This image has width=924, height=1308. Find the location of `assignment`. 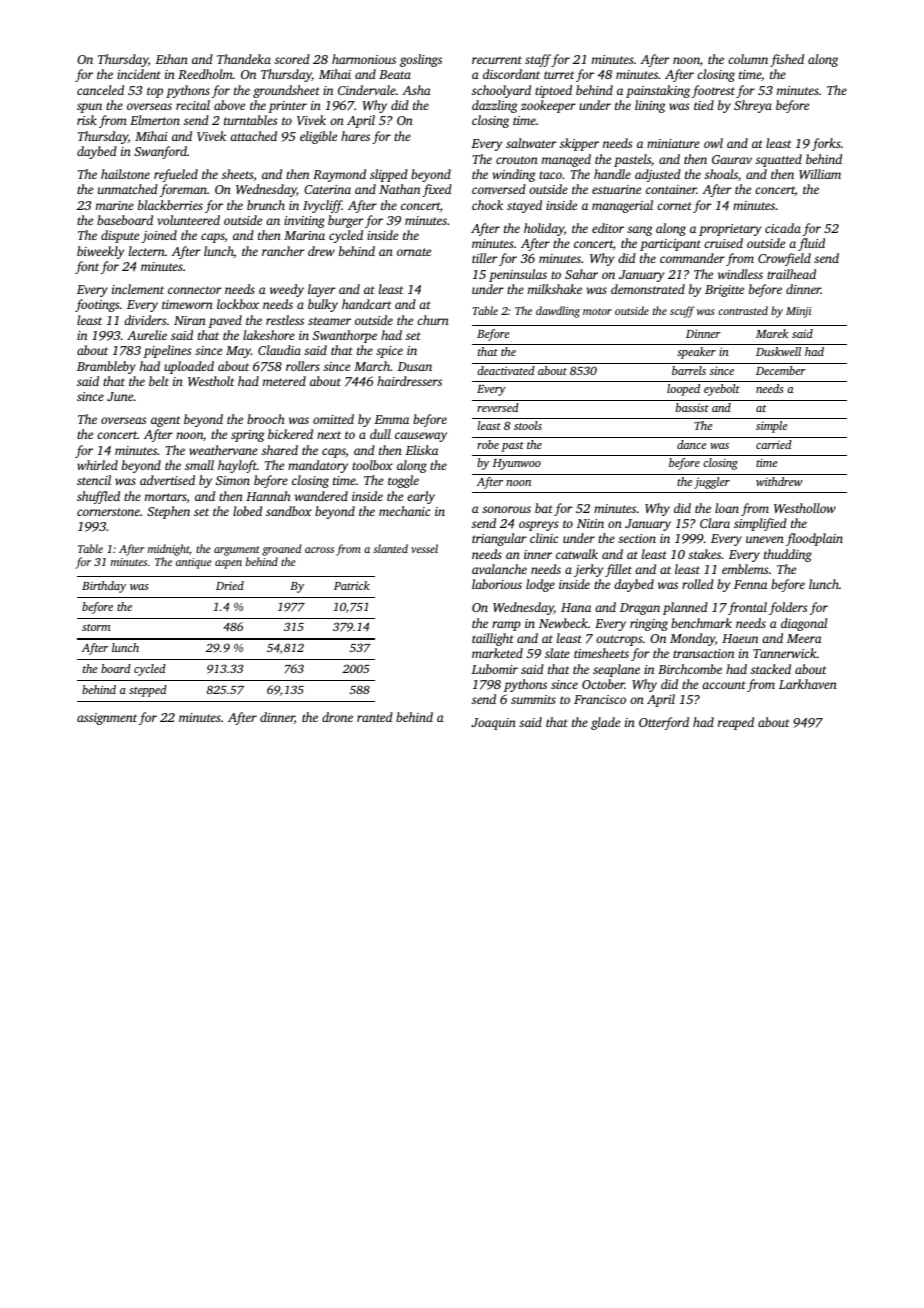

assignment is located at coordinates (107, 719).
